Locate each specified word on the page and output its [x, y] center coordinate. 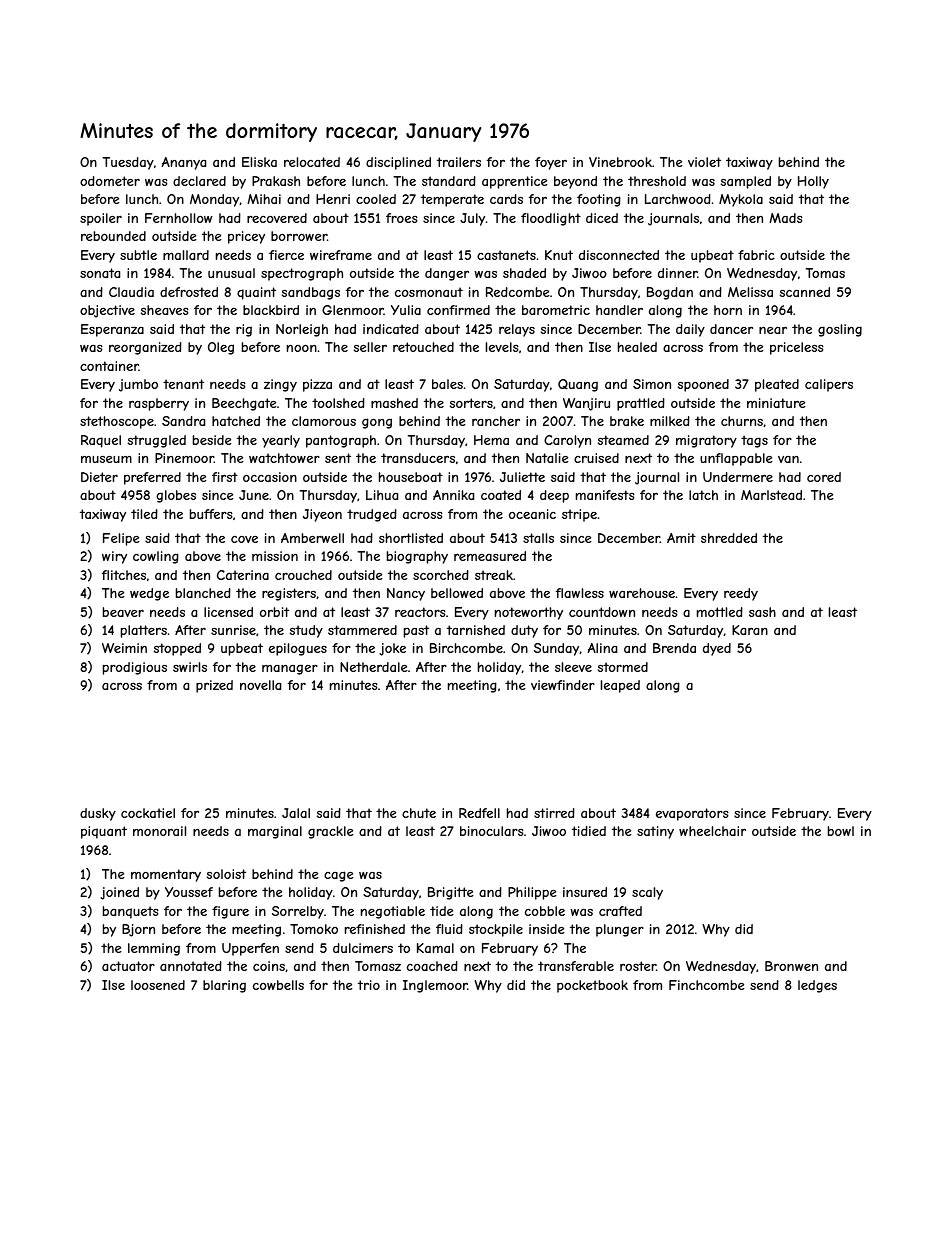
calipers [829, 385]
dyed [717, 649]
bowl [841, 831]
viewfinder [563, 685]
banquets [131, 912]
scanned [805, 292]
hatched [236, 421]
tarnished [476, 630]
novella [260, 685]
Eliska [259, 162]
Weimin [124, 648]
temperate [452, 200]
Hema [491, 440]
